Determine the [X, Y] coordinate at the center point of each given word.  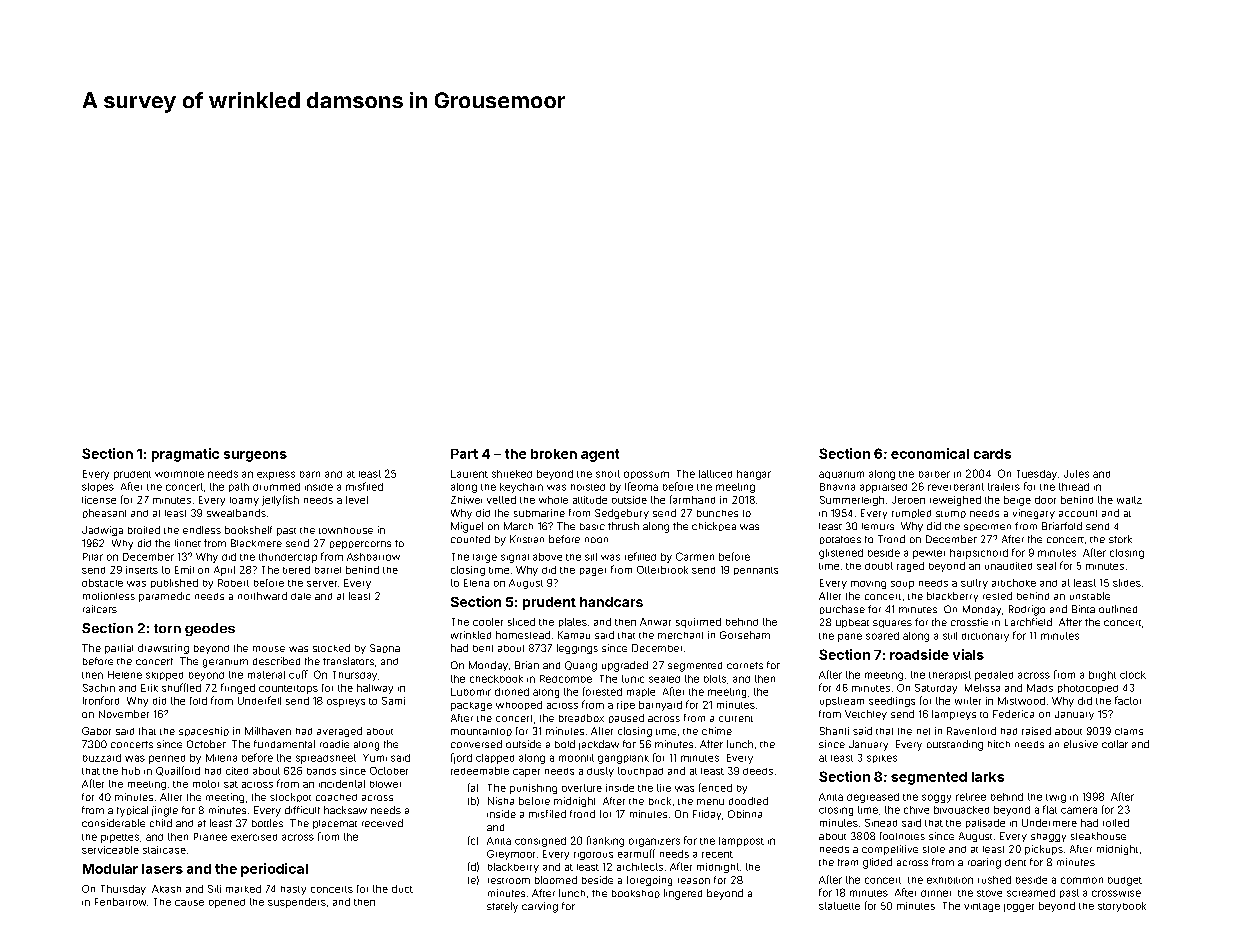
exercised [254, 837]
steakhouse [1098, 836]
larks [988, 777]
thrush [623, 526]
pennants [756, 571]
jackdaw [599, 745]
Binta [1083, 609]
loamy [244, 501]
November [124, 714]
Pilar [93, 557]
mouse [269, 649]
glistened [841, 554]
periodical [274, 870]
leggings [577, 649]
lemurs [878, 526]
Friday [707, 815]
